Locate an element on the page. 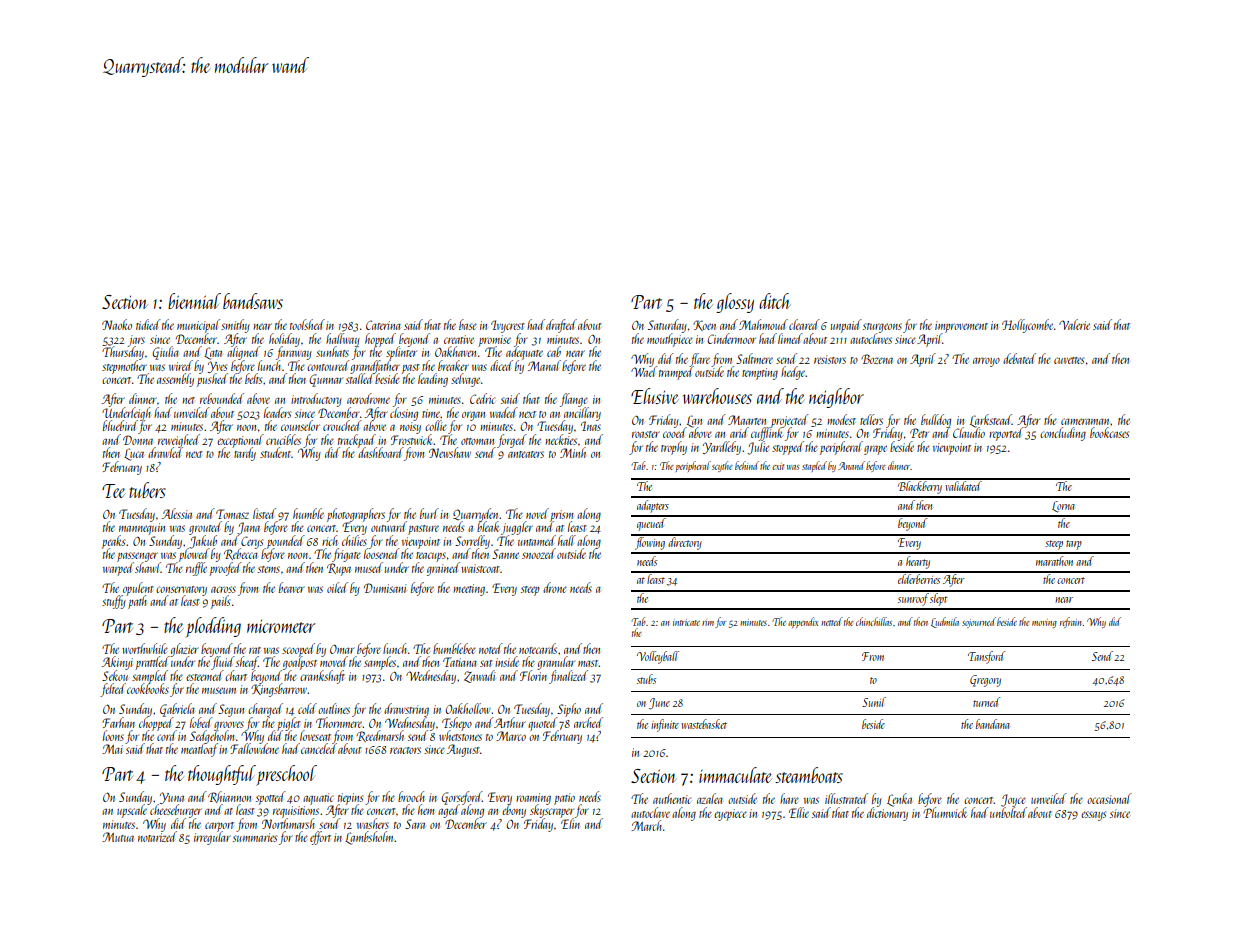  March is located at coordinates (646, 825).
